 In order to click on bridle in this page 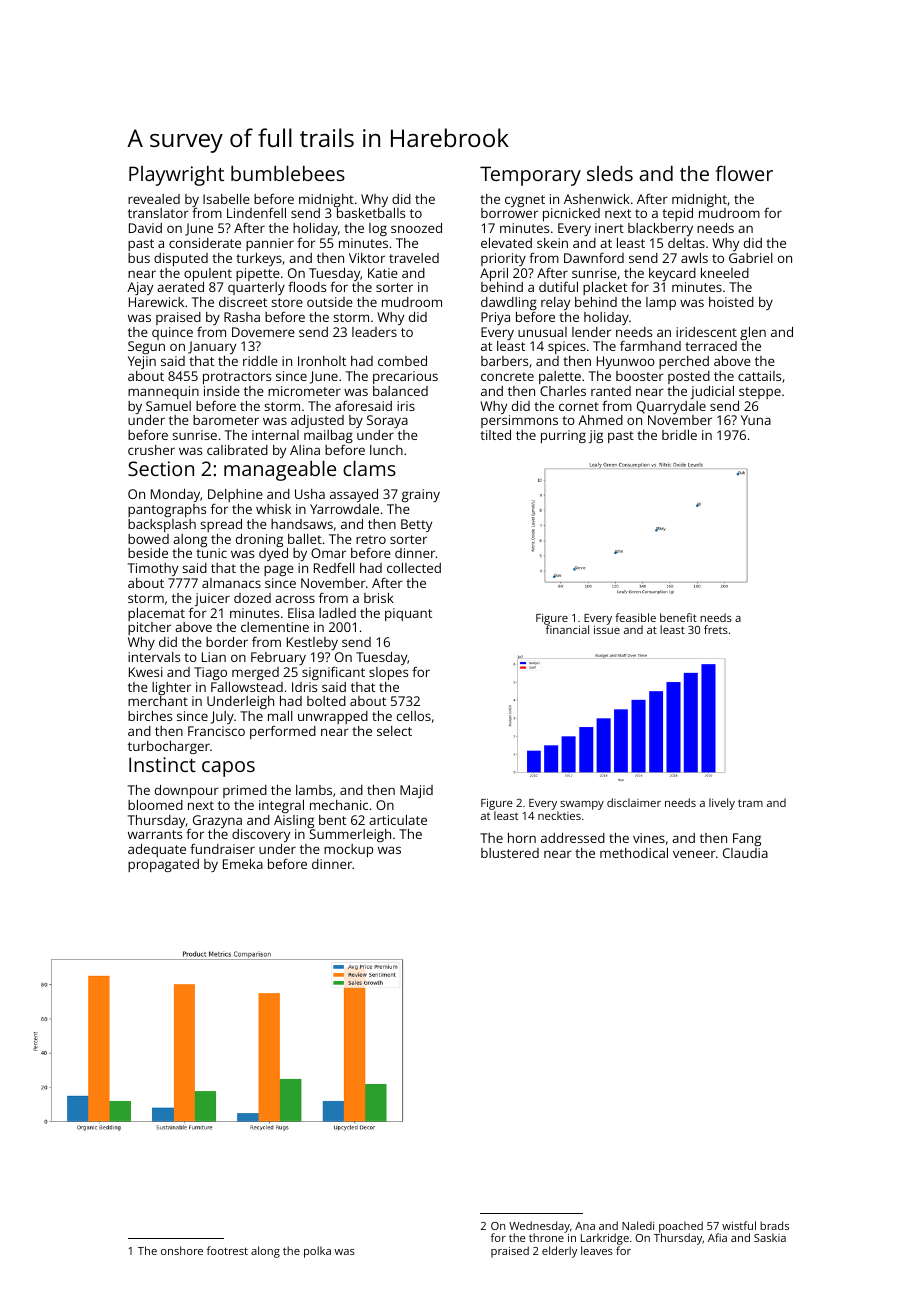, I will do `click(679, 435)`.
